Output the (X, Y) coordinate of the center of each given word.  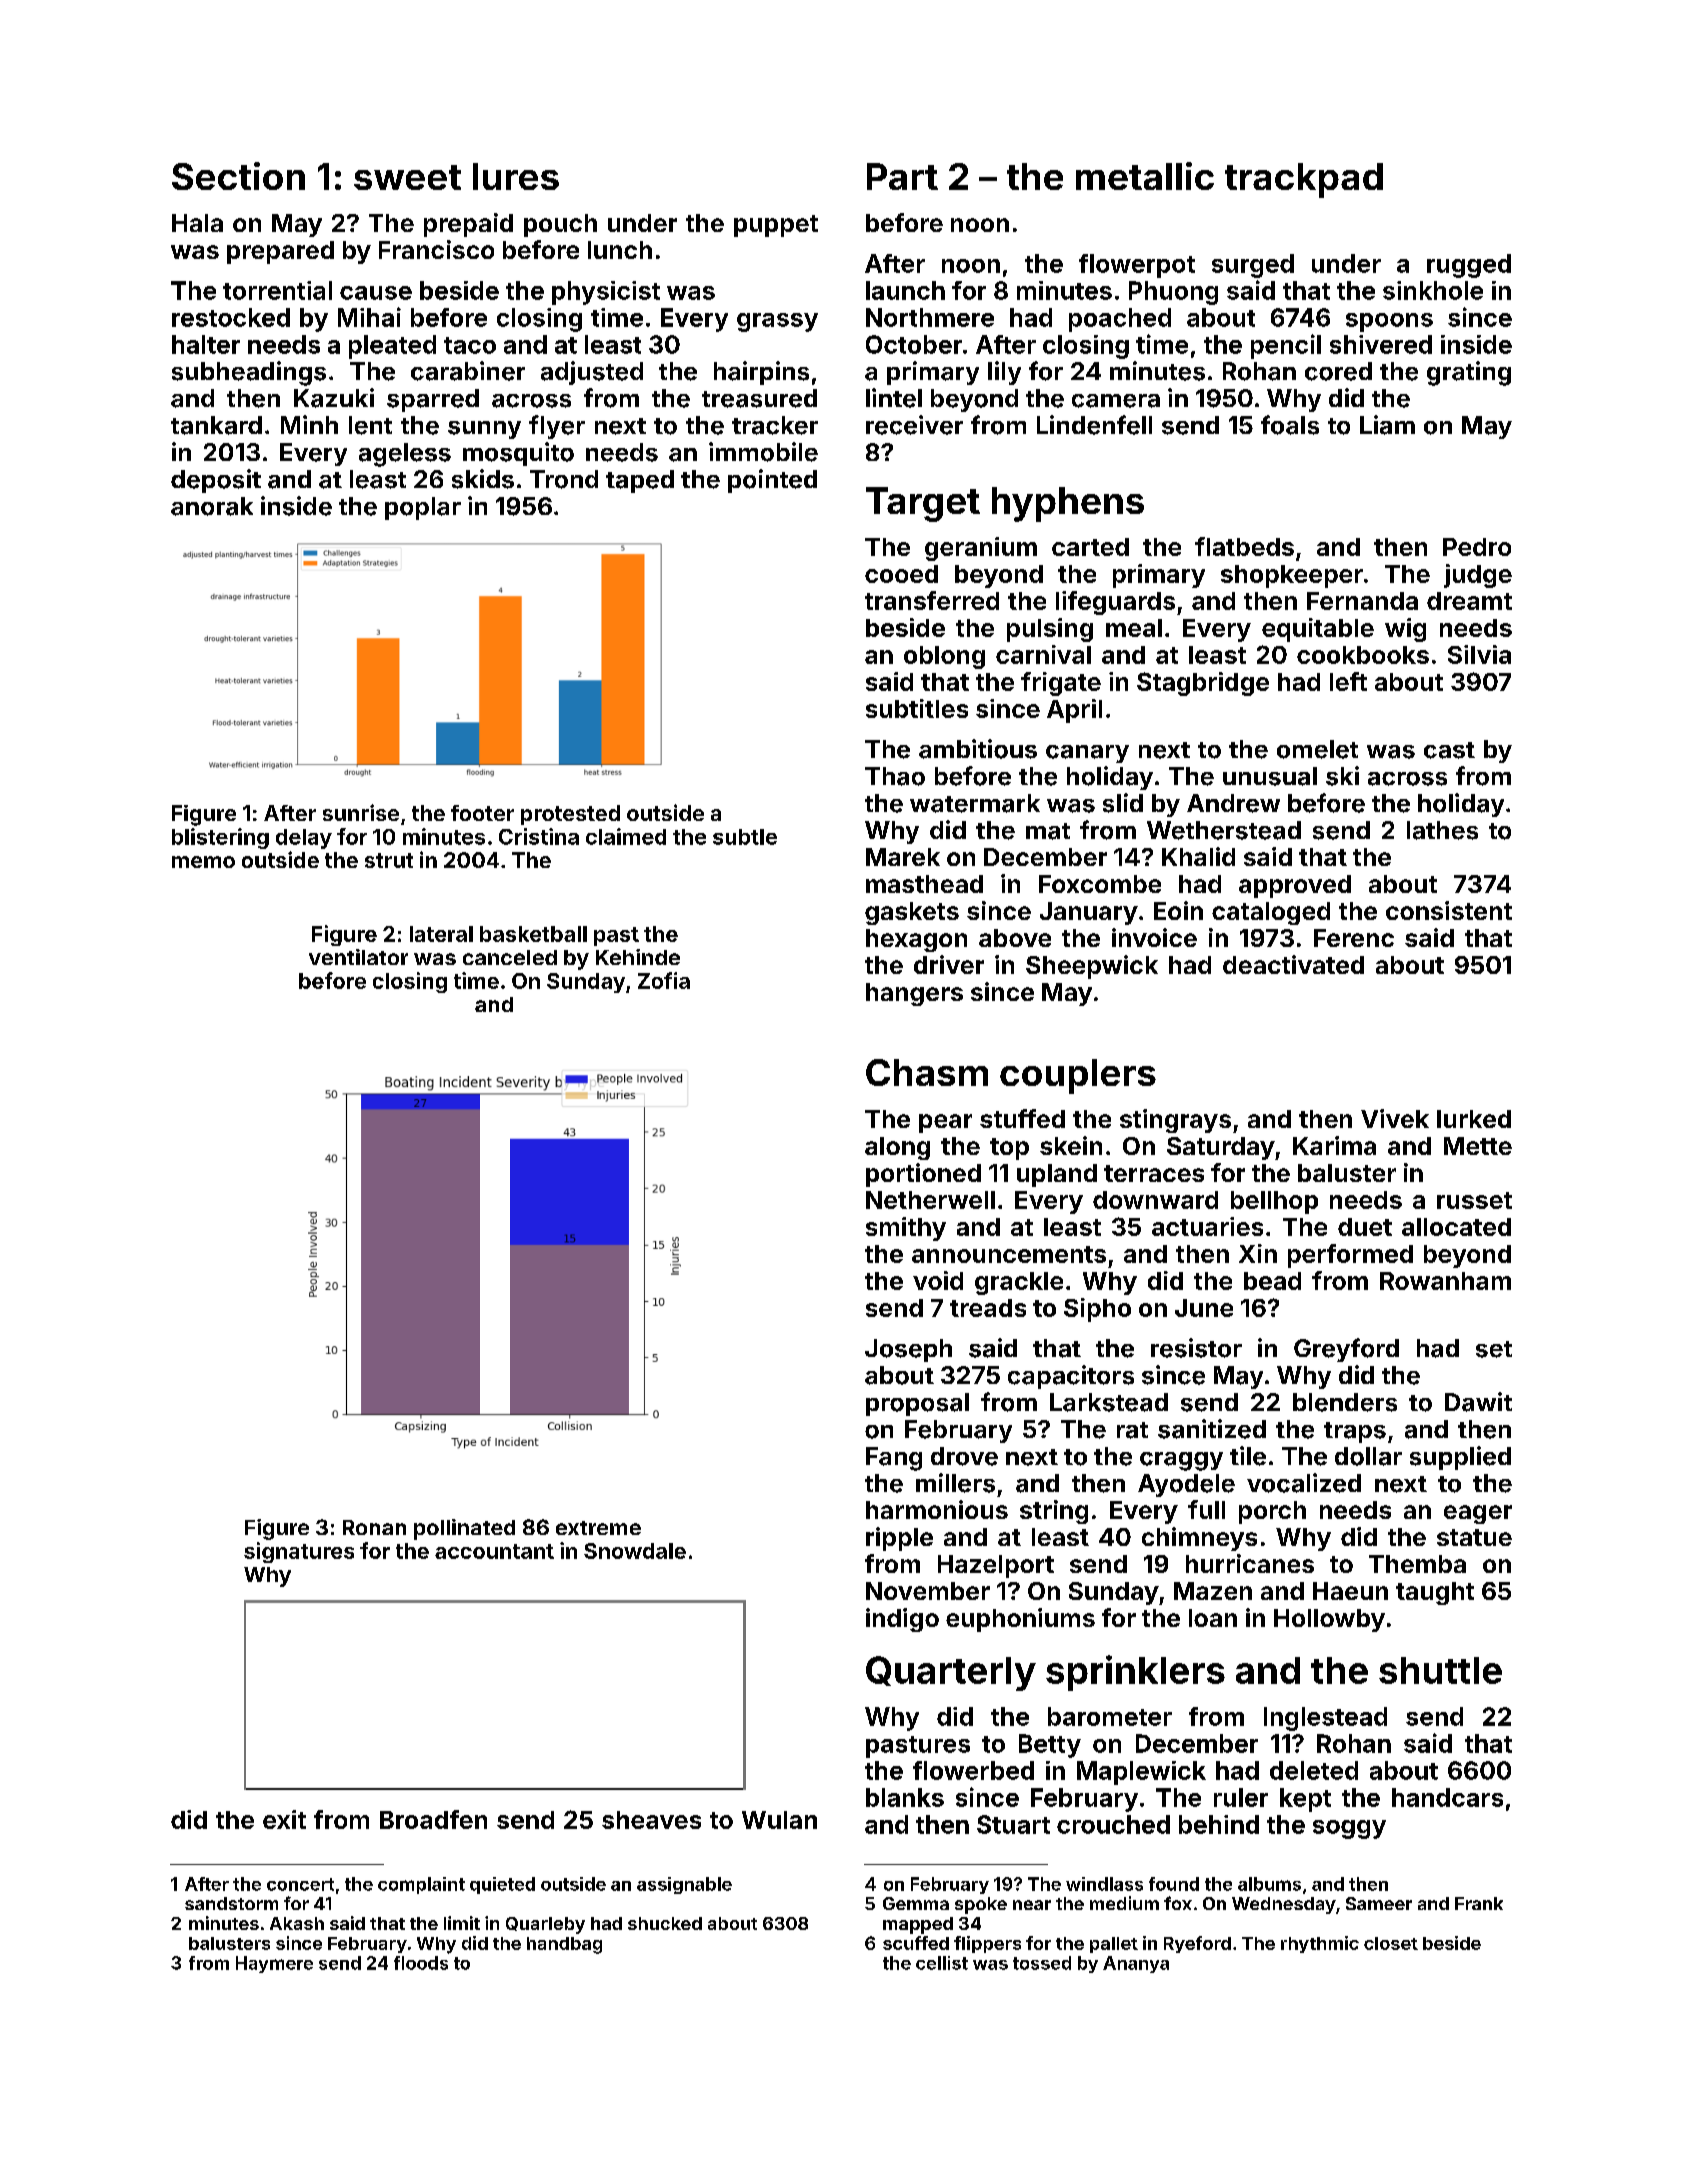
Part (902, 176)
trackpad (1304, 180)
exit (284, 1819)
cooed (901, 574)
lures (516, 176)
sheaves (651, 1820)
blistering (220, 838)
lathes (1442, 830)
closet (1391, 1943)
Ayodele (1186, 1485)
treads (988, 1308)
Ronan (374, 1527)
